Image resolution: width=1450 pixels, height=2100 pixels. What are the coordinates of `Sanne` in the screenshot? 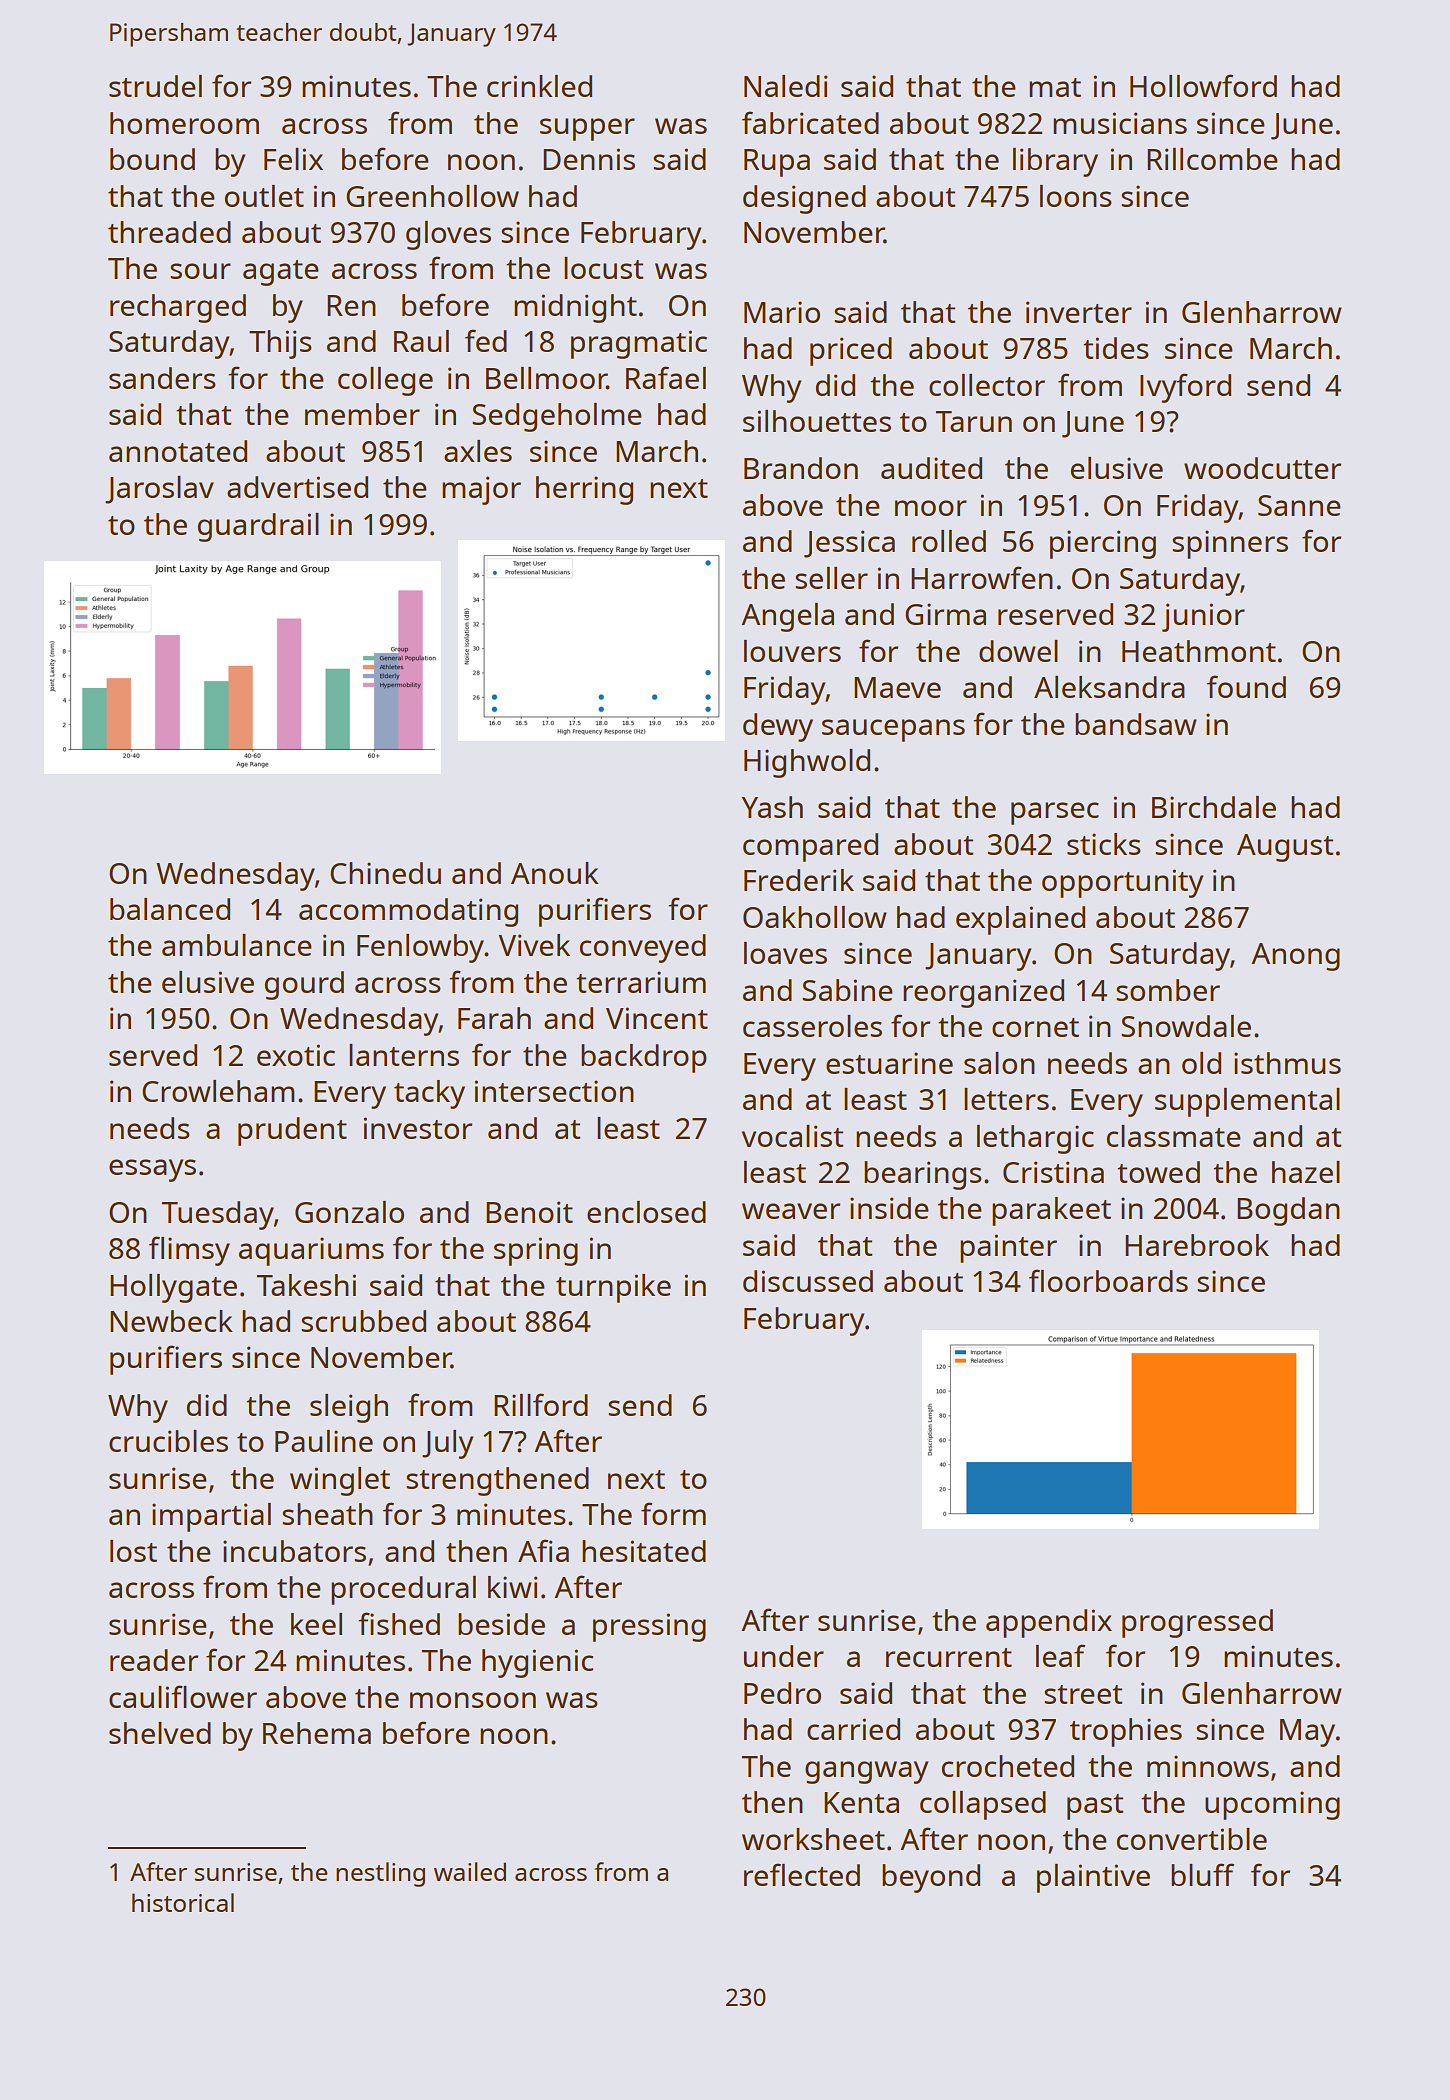 It's located at (1299, 505).
